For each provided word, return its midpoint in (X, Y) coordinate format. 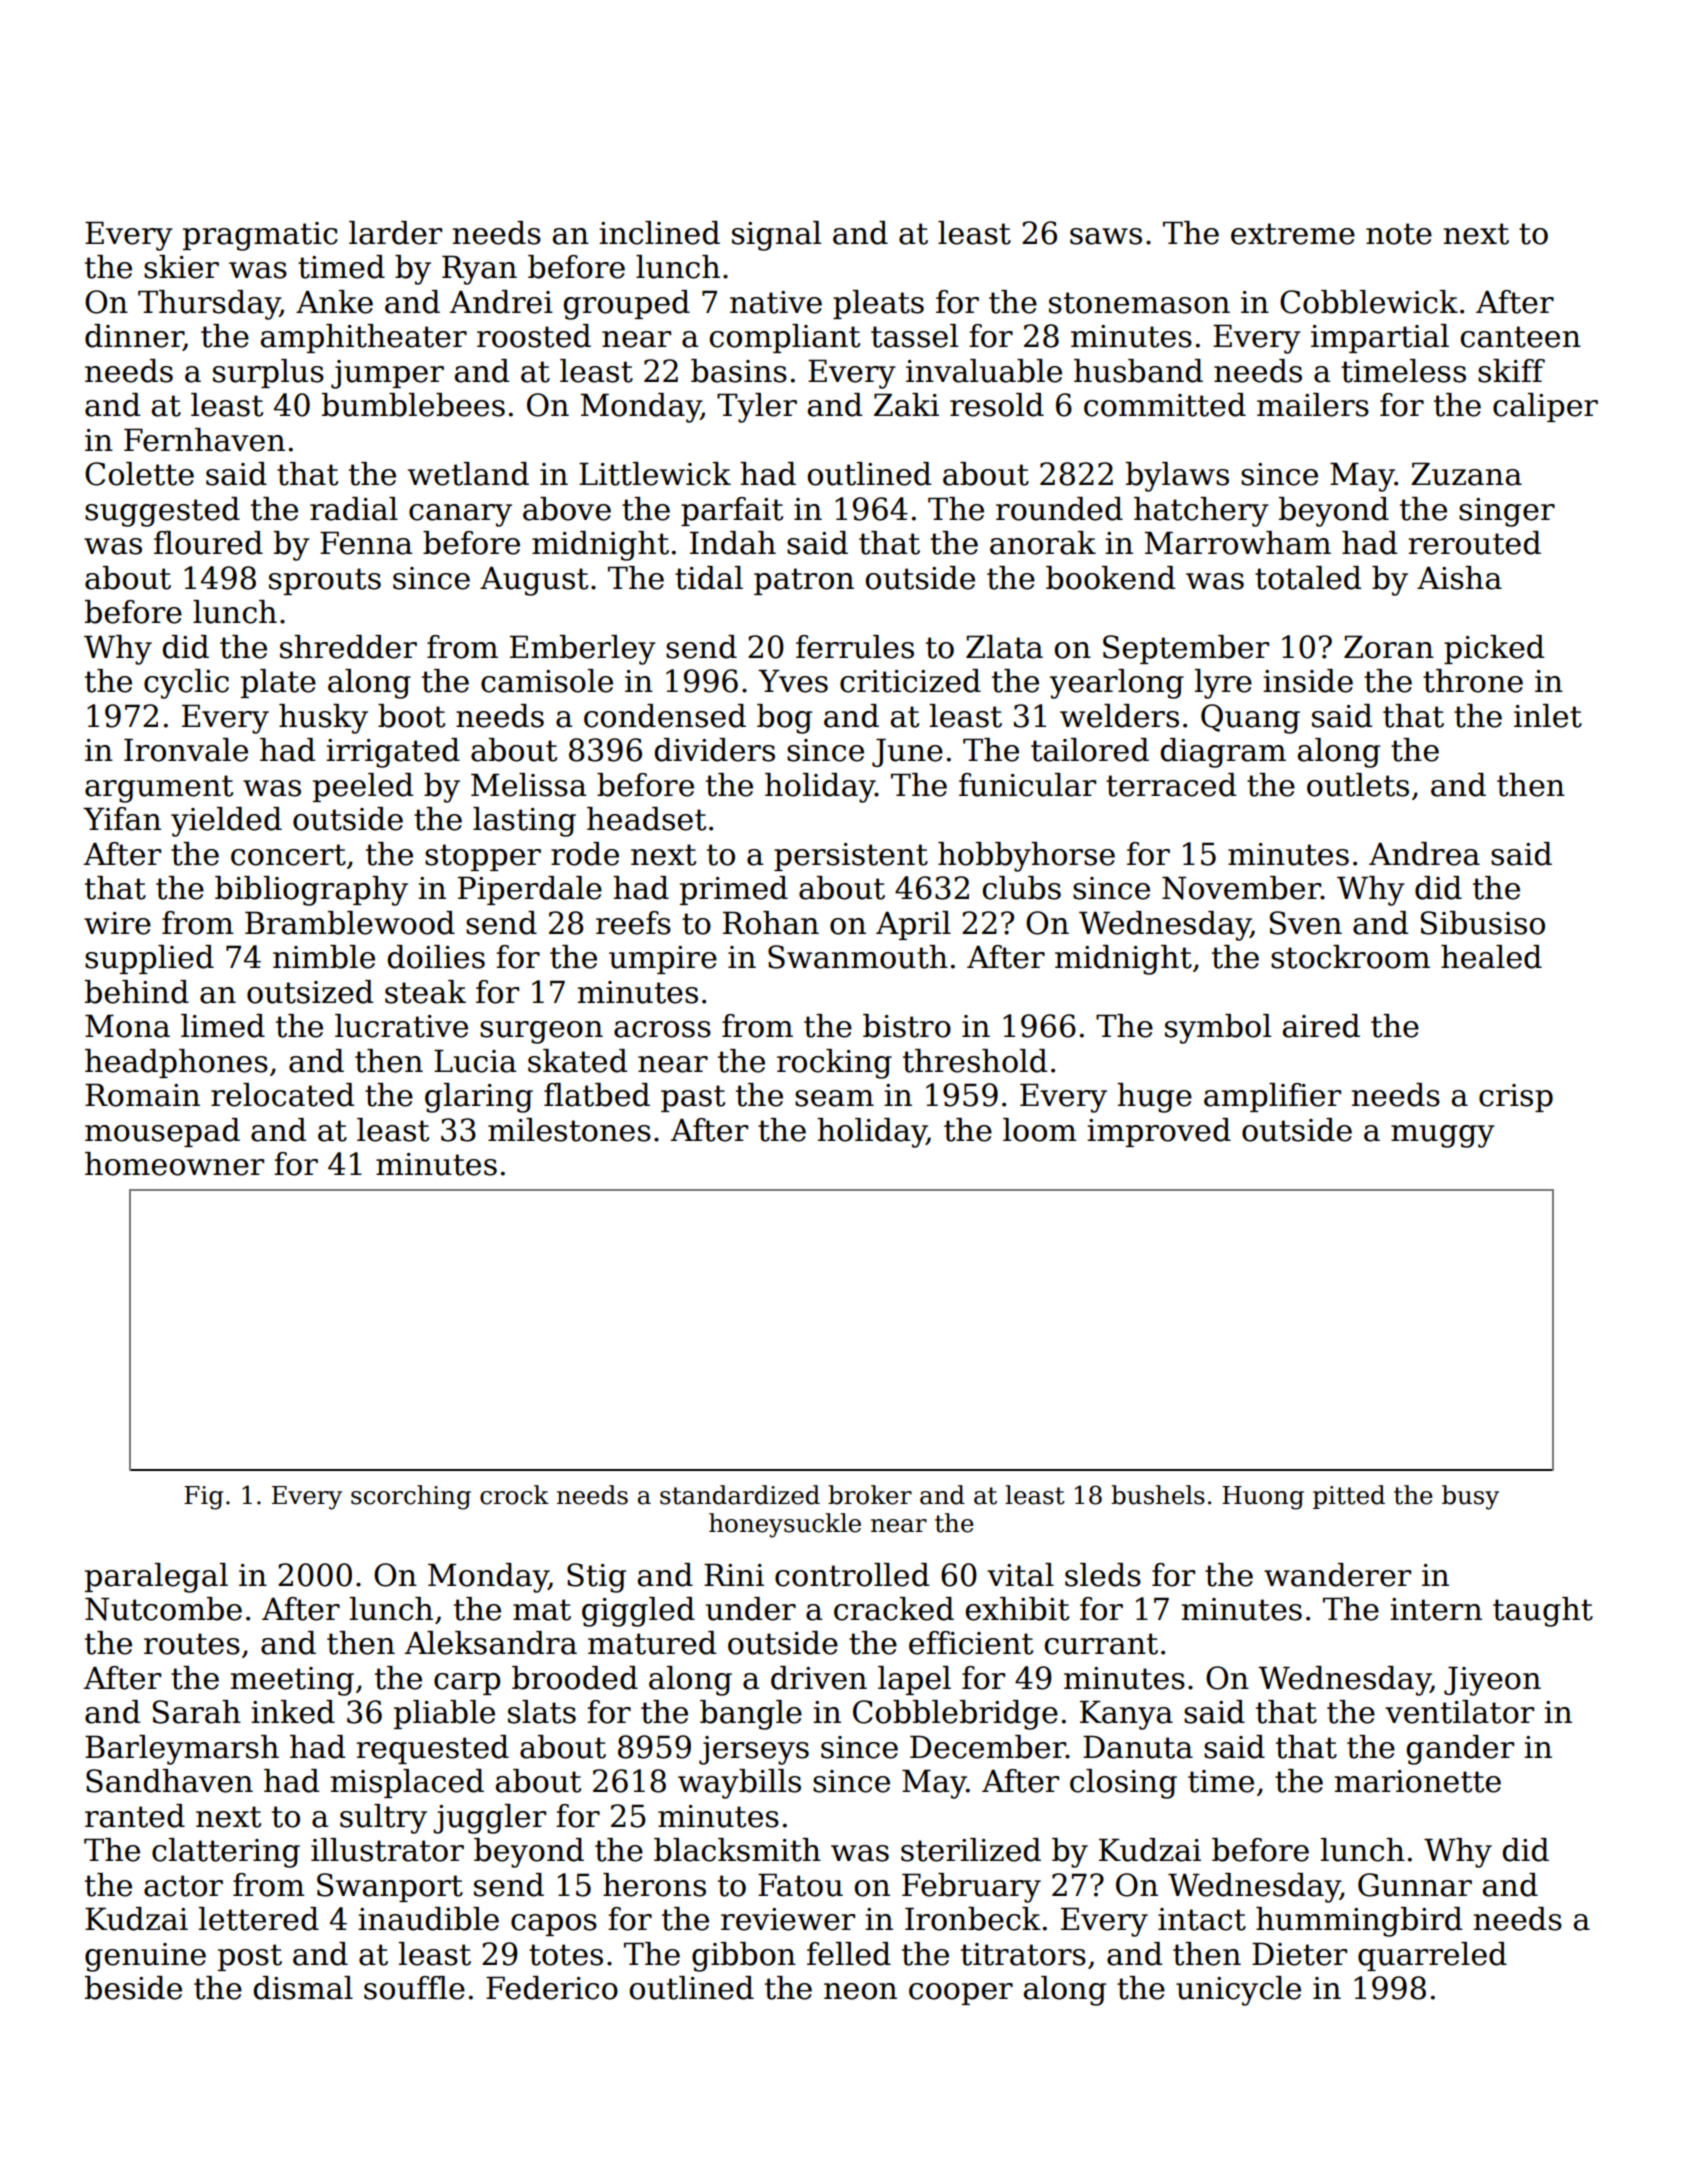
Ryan (479, 270)
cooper (961, 1994)
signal (776, 236)
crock (514, 1495)
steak (425, 992)
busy (1470, 1497)
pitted (1349, 1497)
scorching (411, 1497)
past (693, 1098)
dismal (303, 1988)
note (1399, 234)
